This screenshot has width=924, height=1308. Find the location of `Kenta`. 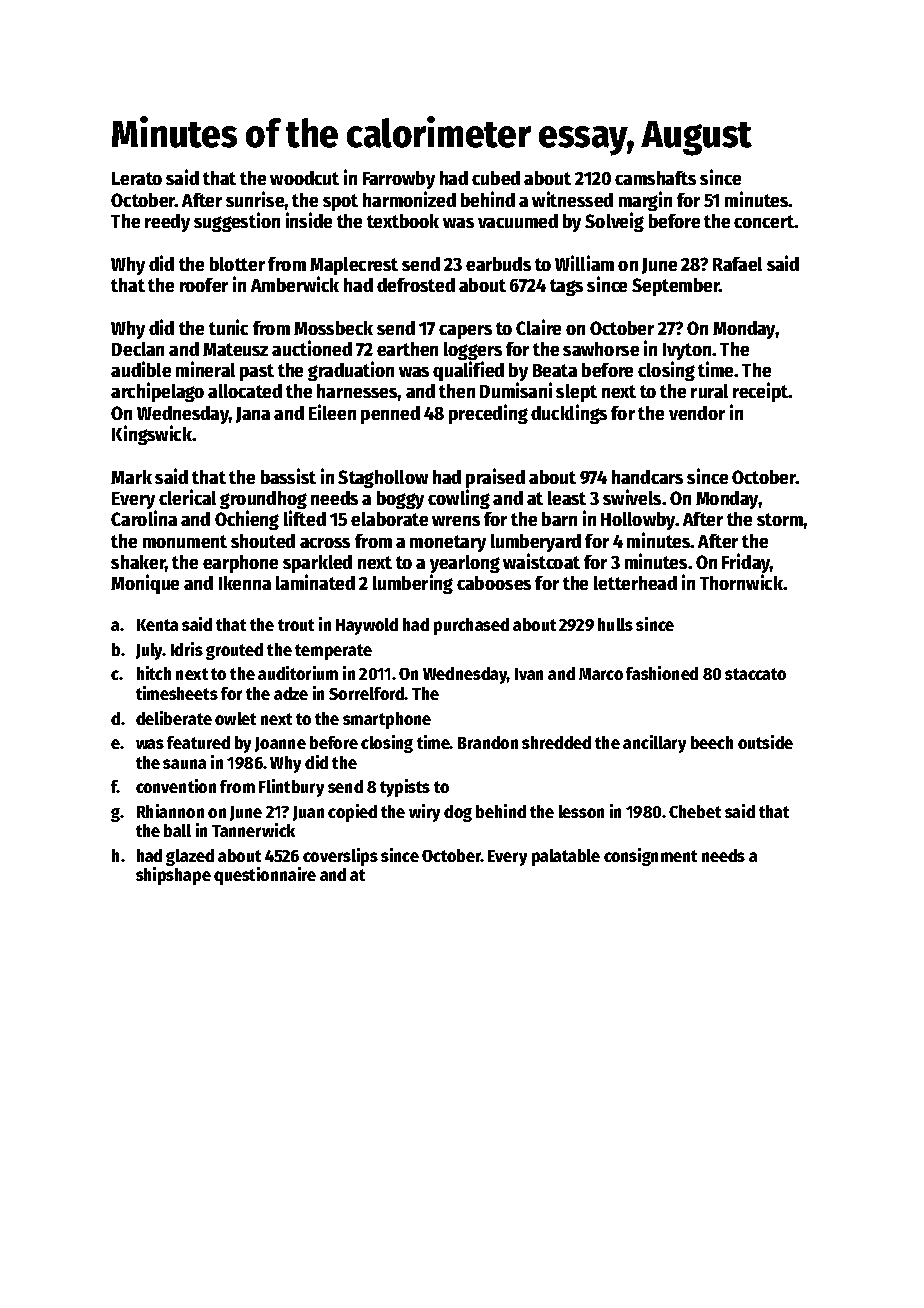

Kenta is located at coordinates (157, 625).
